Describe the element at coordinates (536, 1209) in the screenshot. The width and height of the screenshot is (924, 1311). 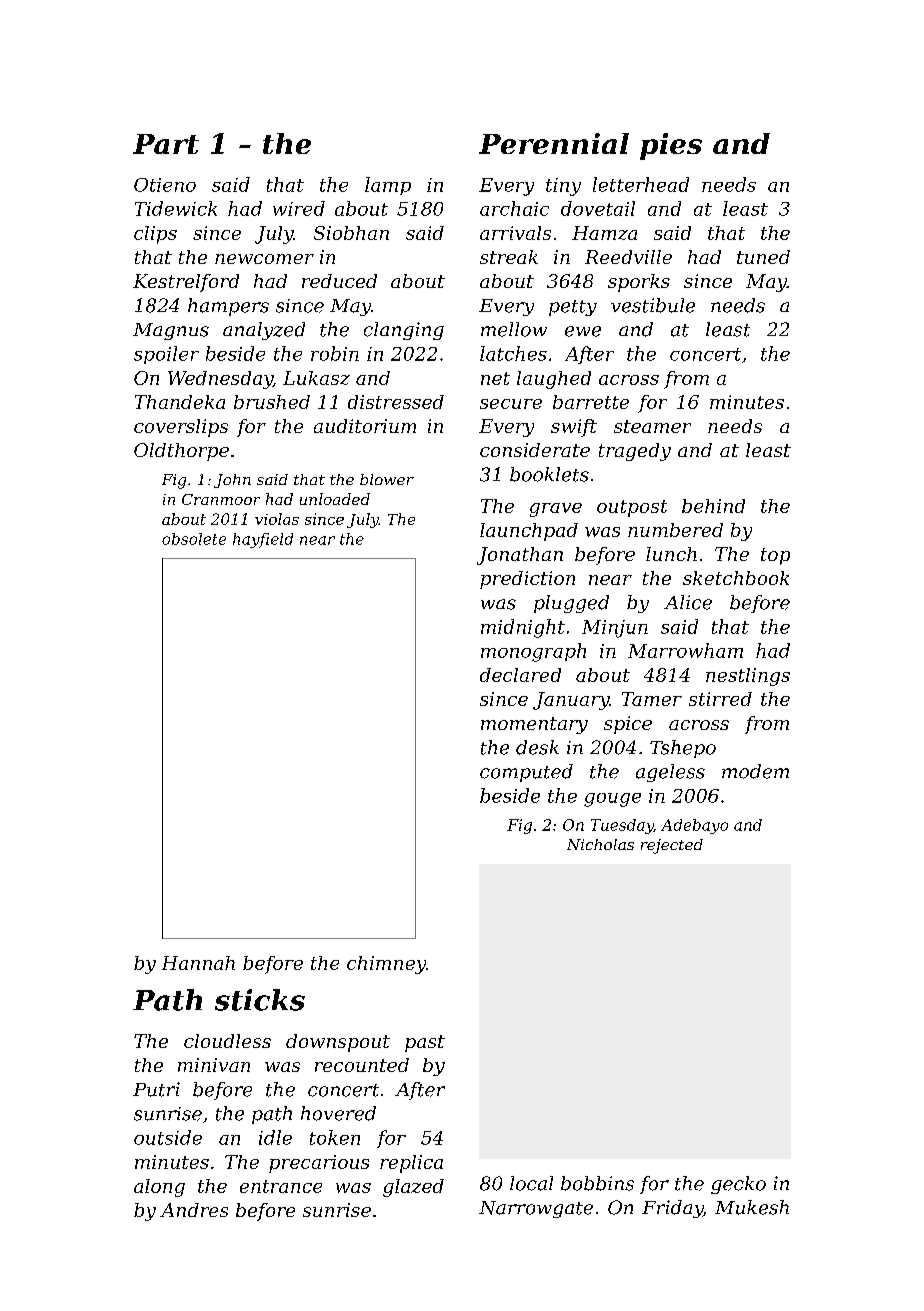
I see `Narrowgate` at that location.
